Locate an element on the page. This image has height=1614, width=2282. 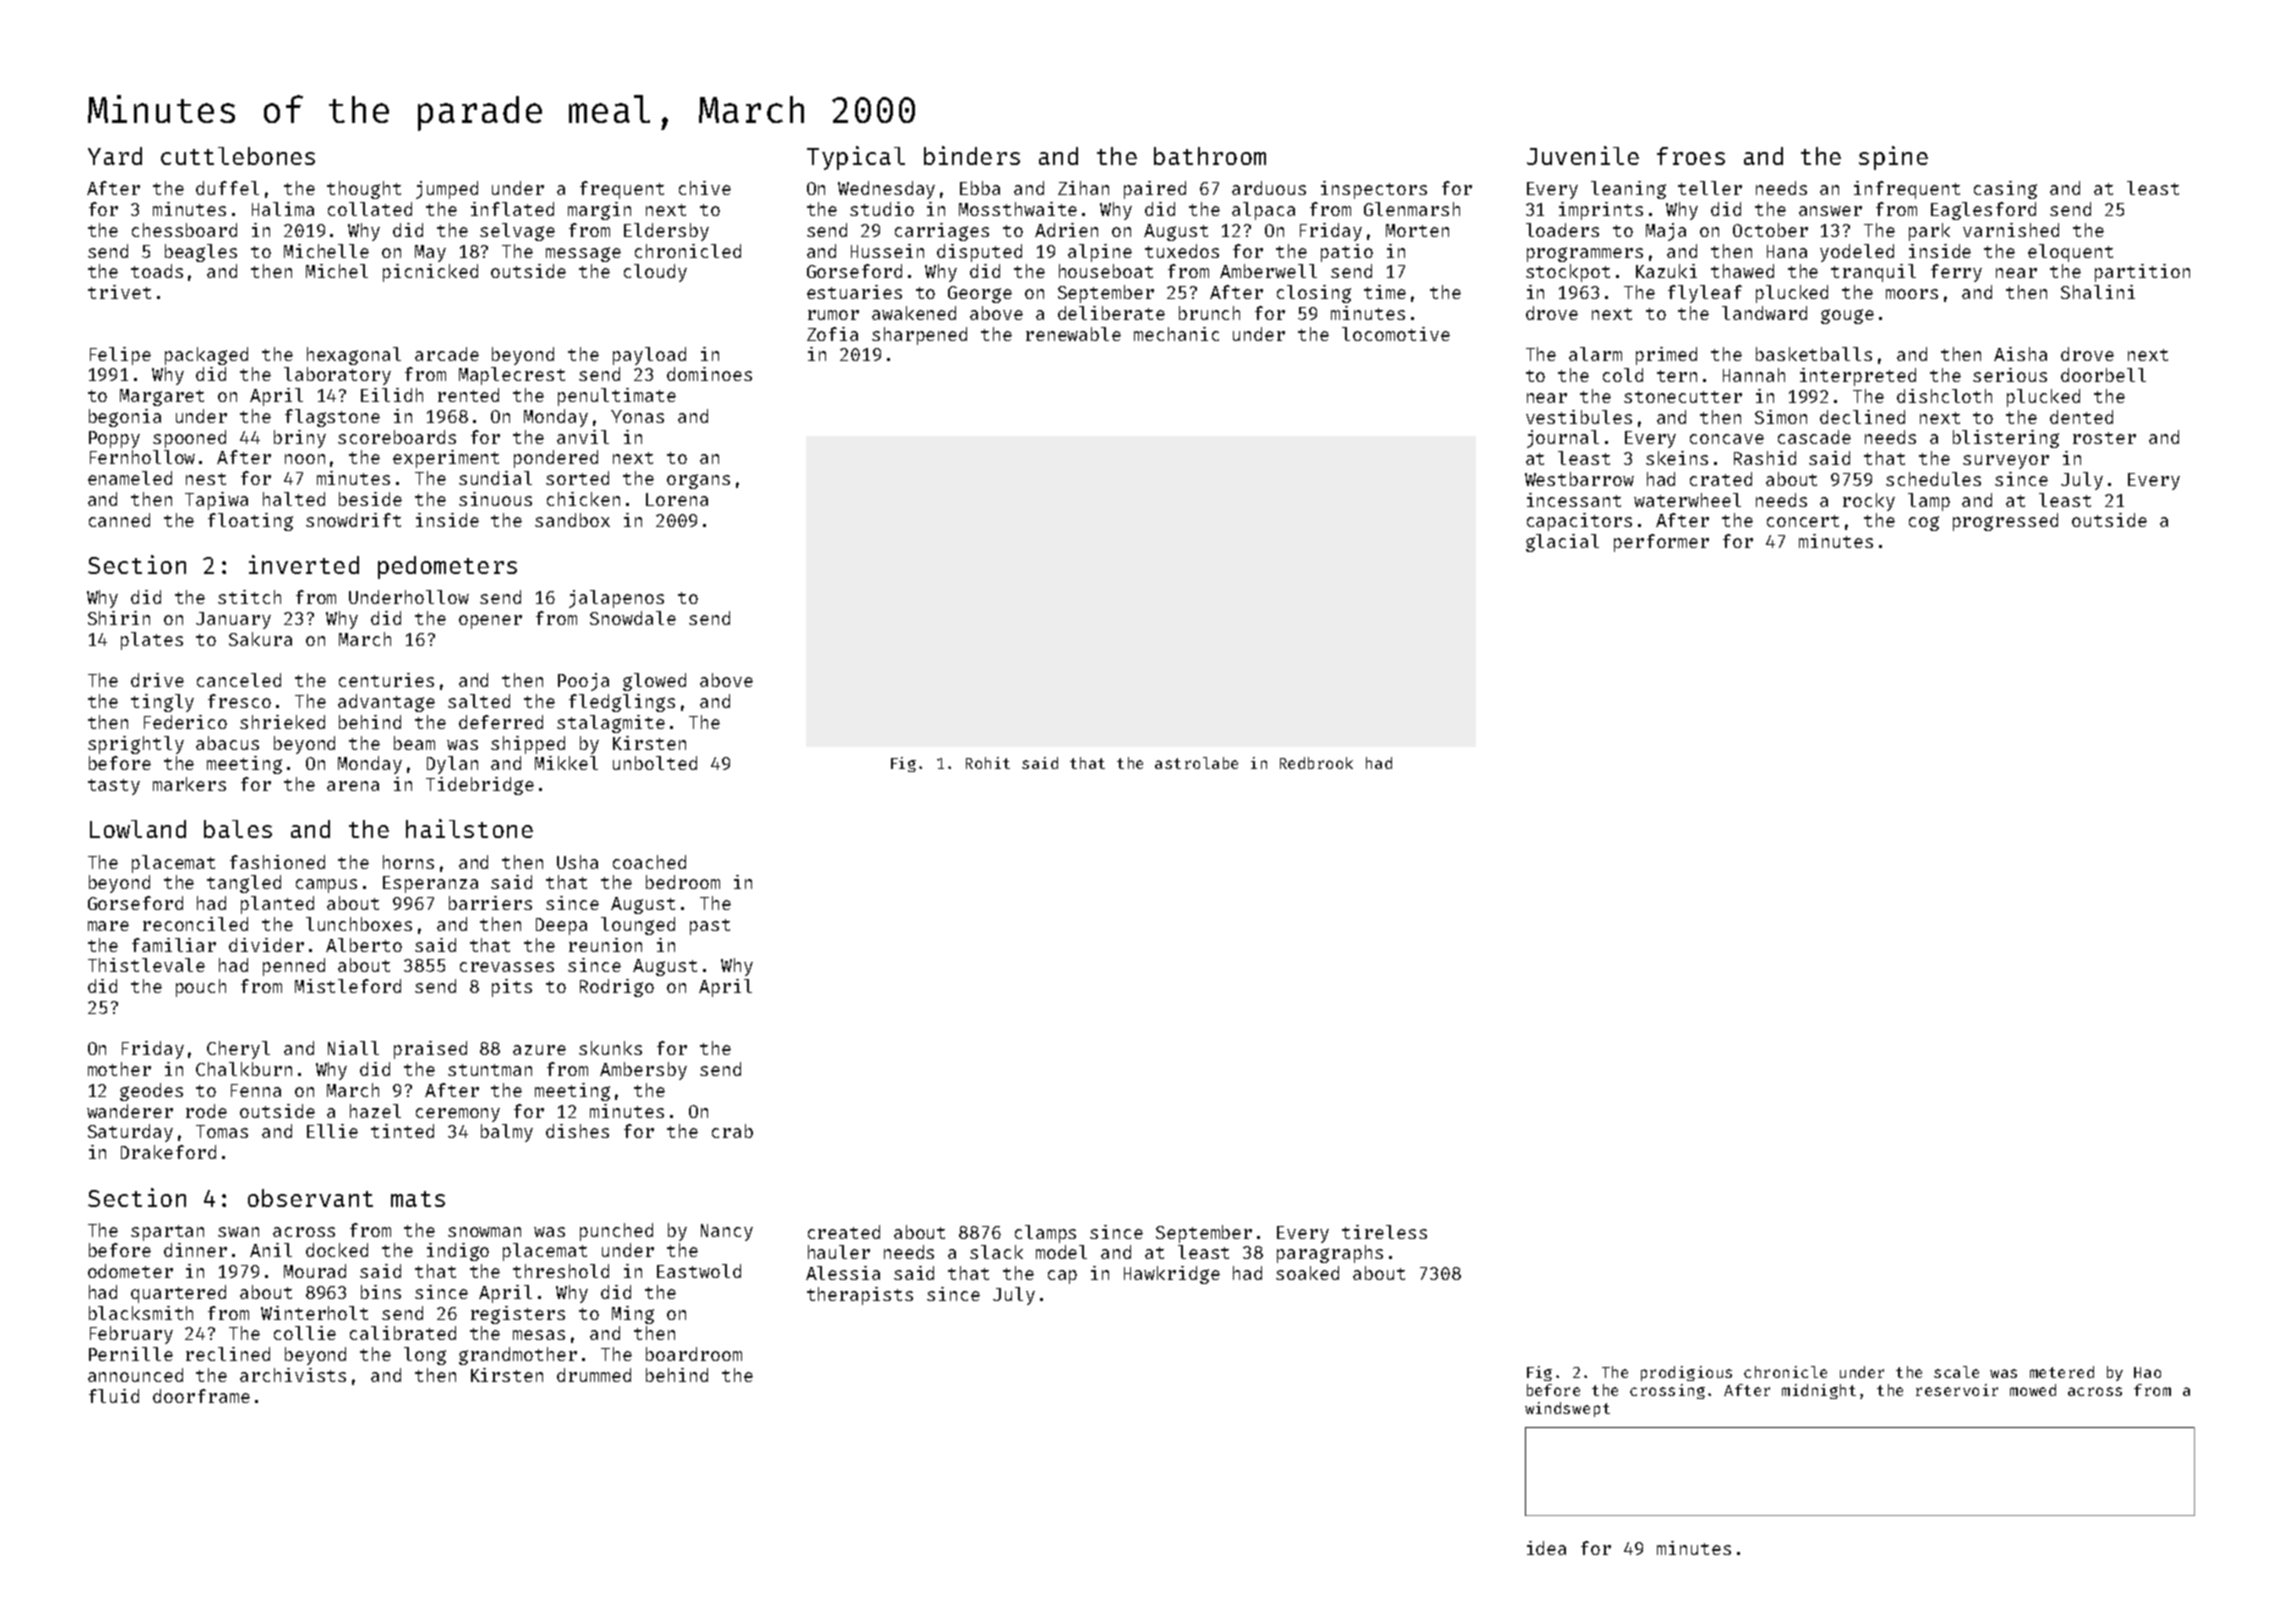
doorframe is located at coordinates (201, 1396).
